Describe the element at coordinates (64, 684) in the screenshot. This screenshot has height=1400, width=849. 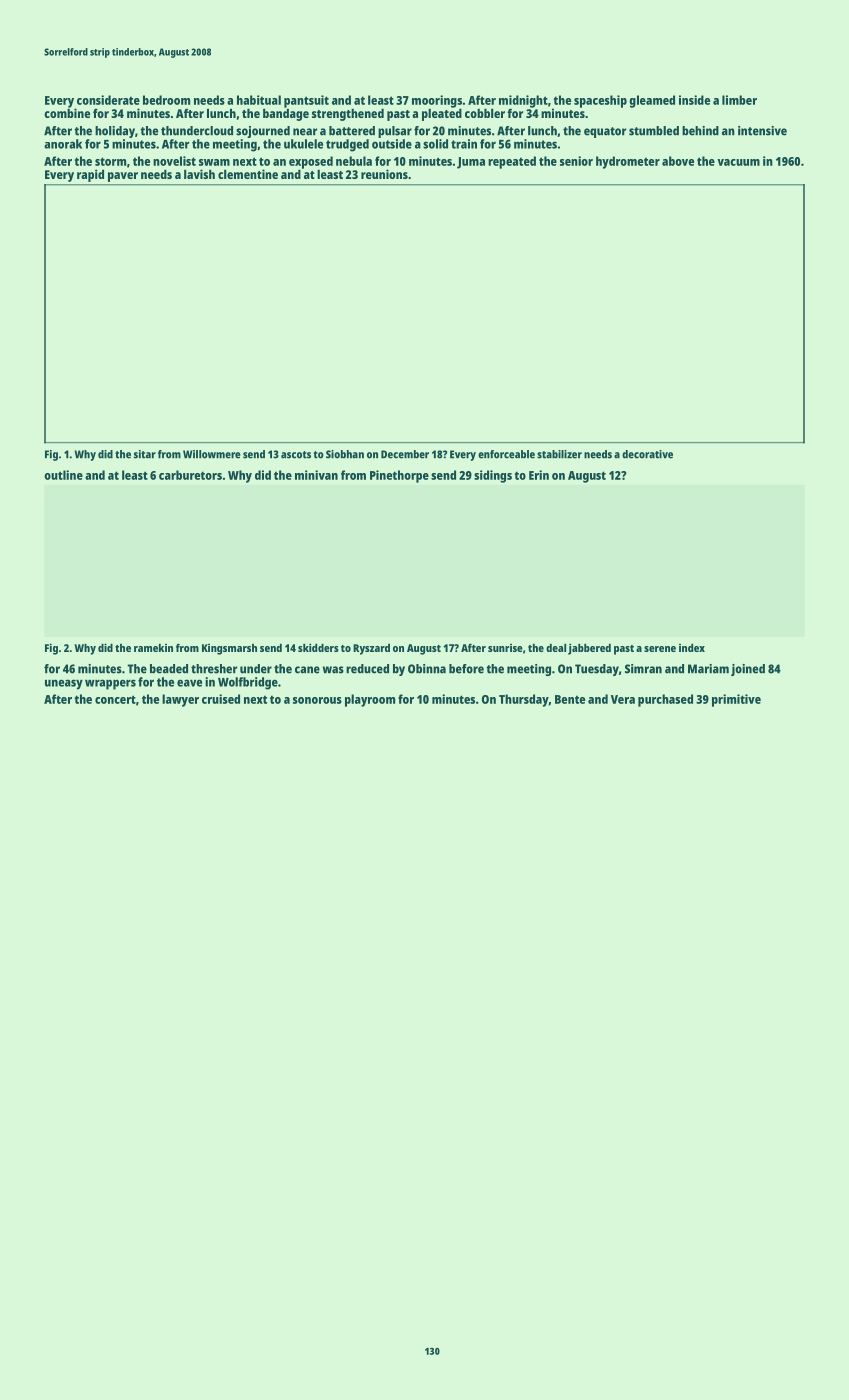
I see `uneasy` at that location.
